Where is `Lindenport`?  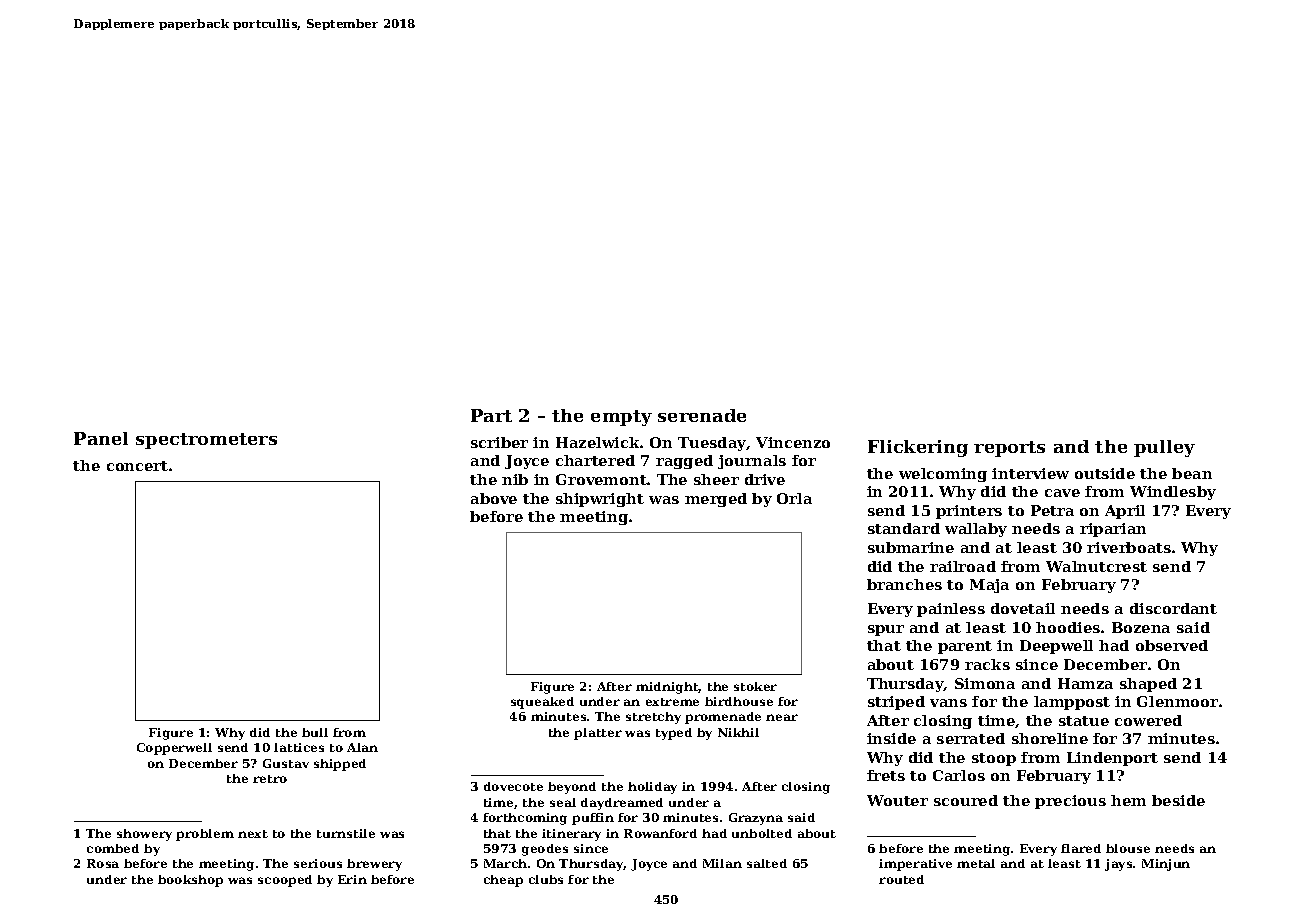 Lindenport is located at coordinates (1112, 759).
